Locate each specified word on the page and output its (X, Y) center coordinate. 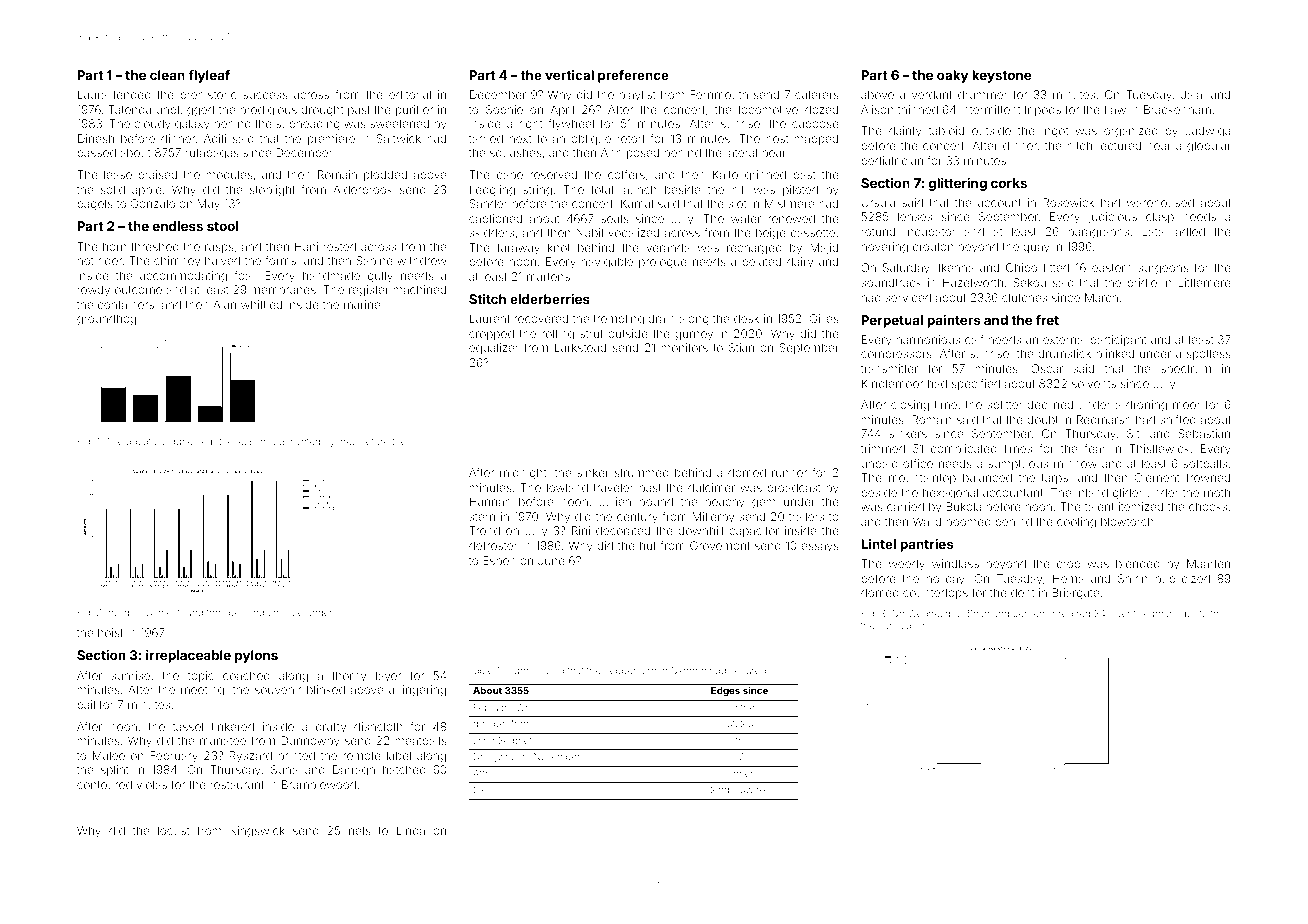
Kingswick (257, 832)
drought (322, 111)
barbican (897, 625)
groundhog (106, 320)
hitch (1079, 145)
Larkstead (580, 347)
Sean (978, 613)
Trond (484, 530)
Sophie (504, 110)
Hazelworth (973, 282)
